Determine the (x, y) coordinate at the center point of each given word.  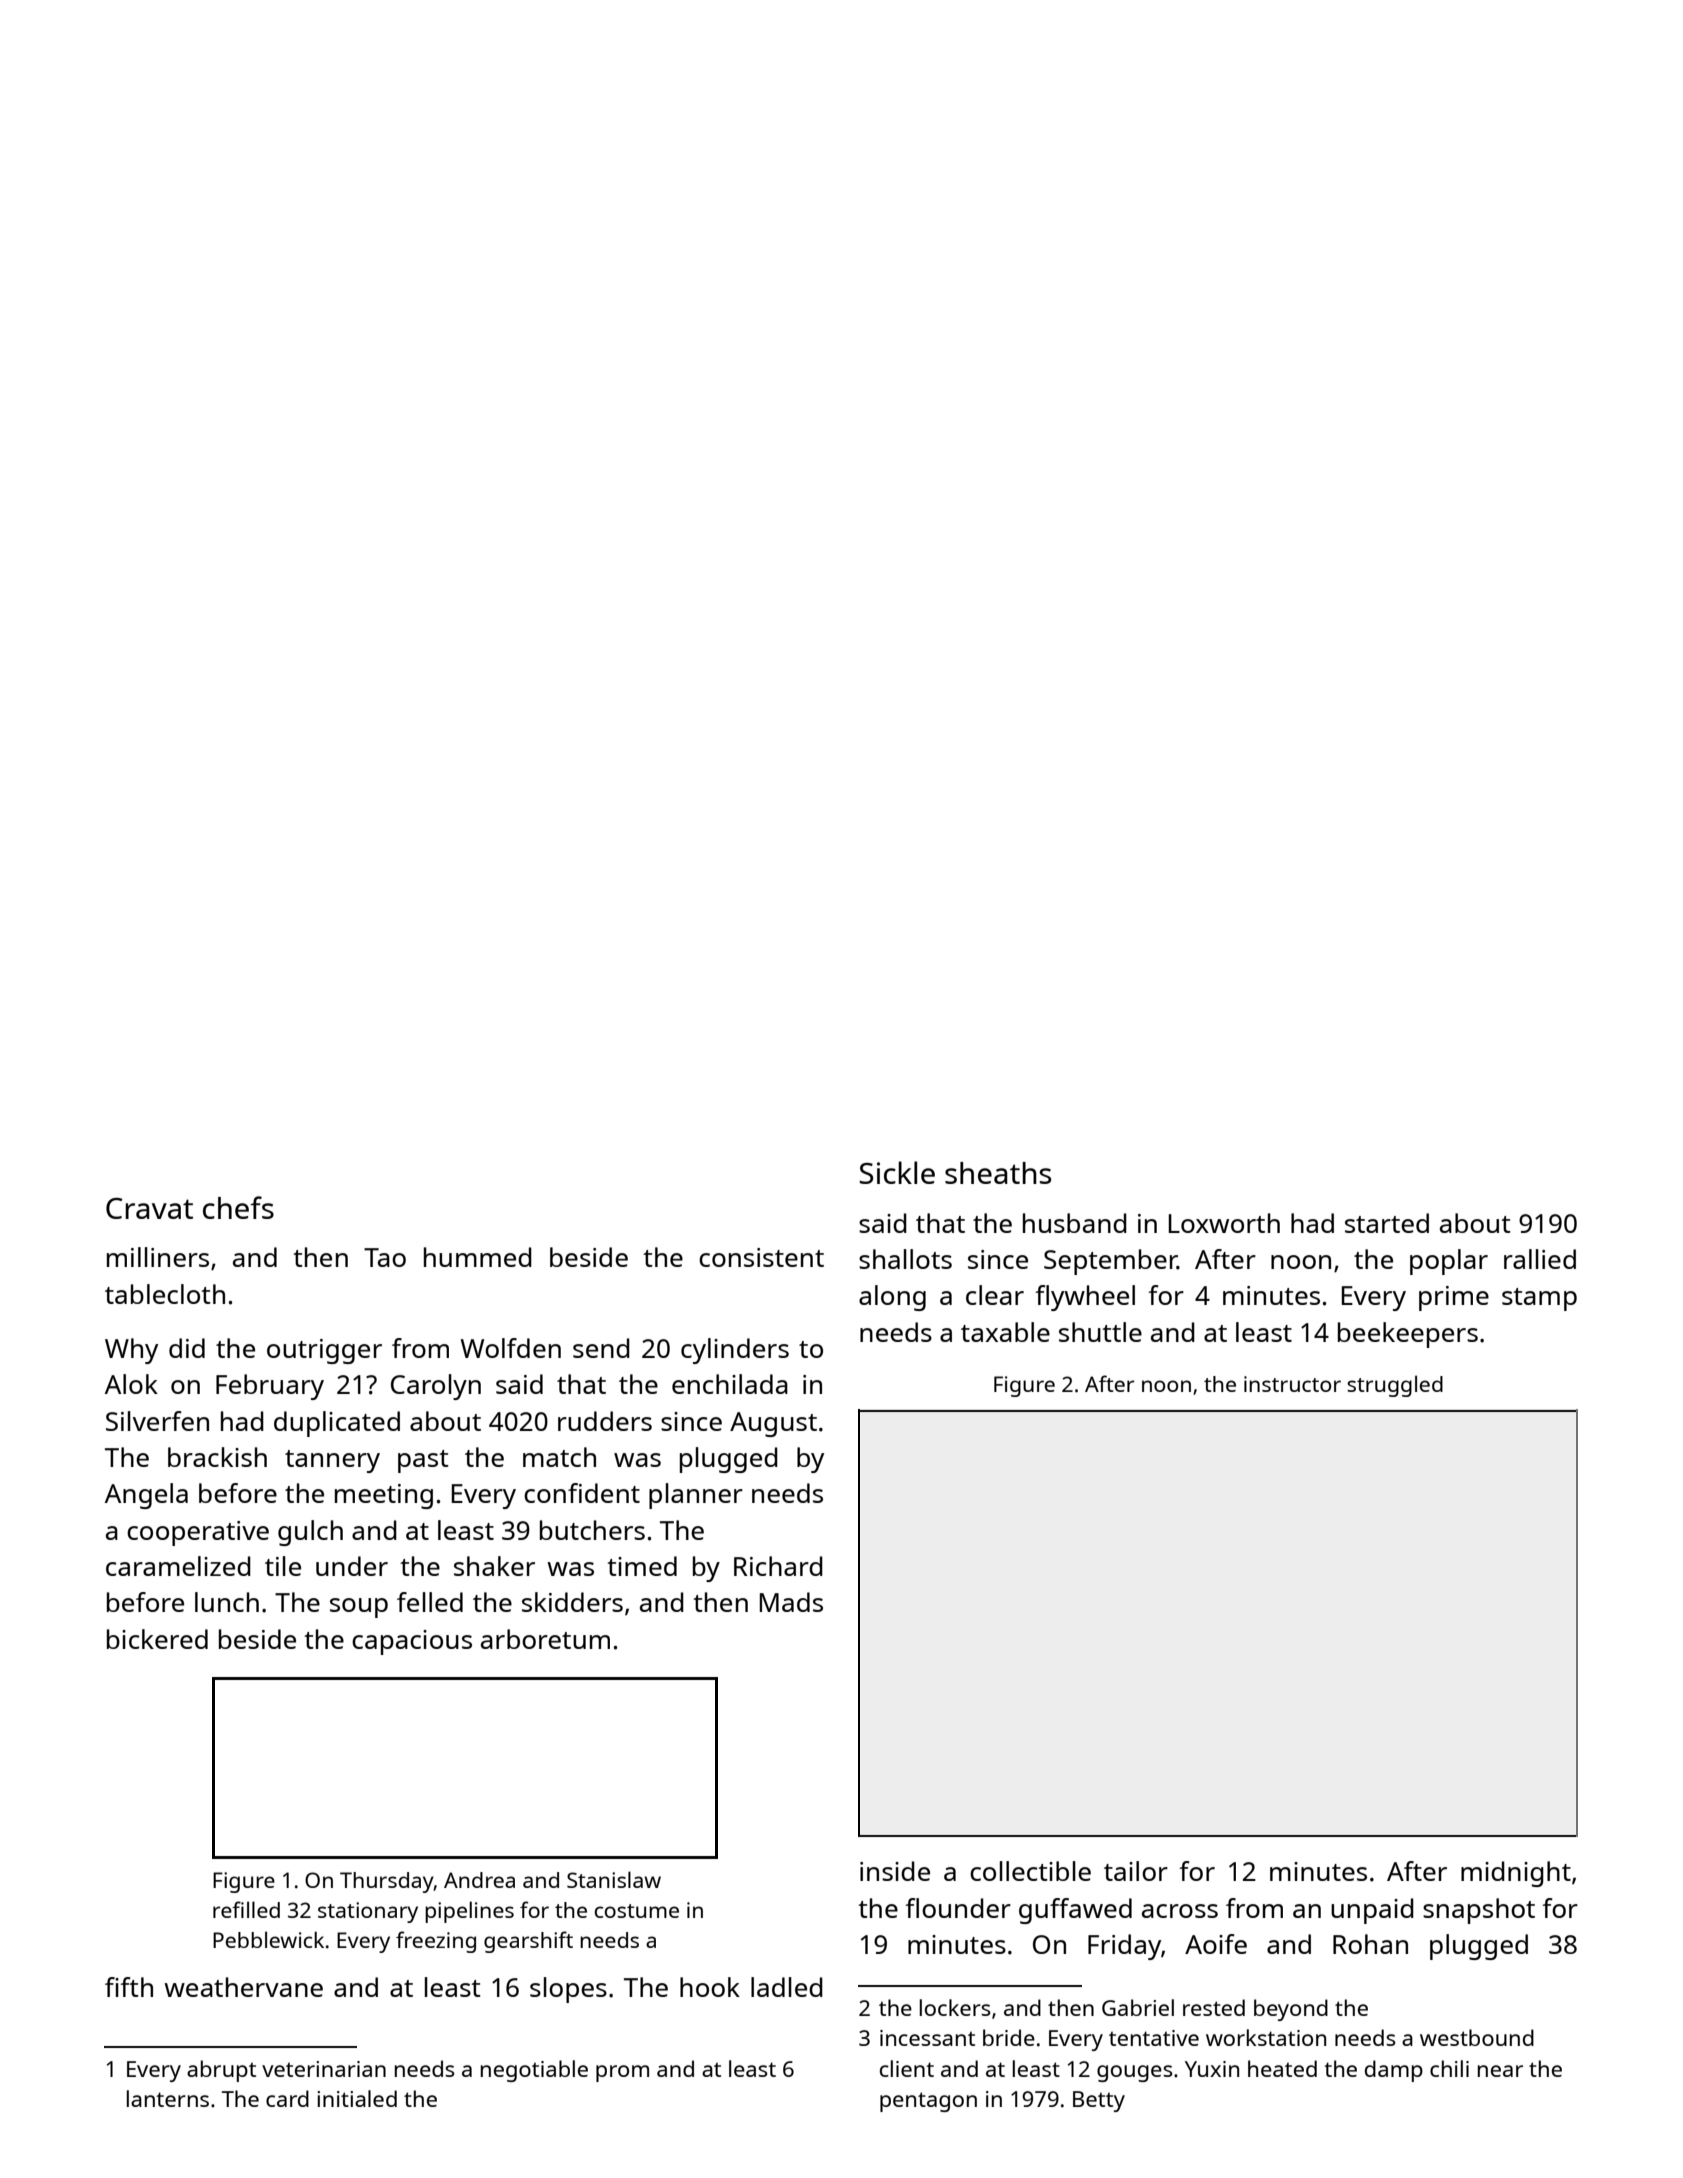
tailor (1136, 1871)
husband (1075, 1223)
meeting (384, 1496)
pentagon (928, 2102)
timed (642, 1566)
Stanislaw (614, 1879)
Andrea (479, 1880)
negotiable (534, 2071)
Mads (791, 1602)
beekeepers (1408, 1335)
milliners (158, 1257)
